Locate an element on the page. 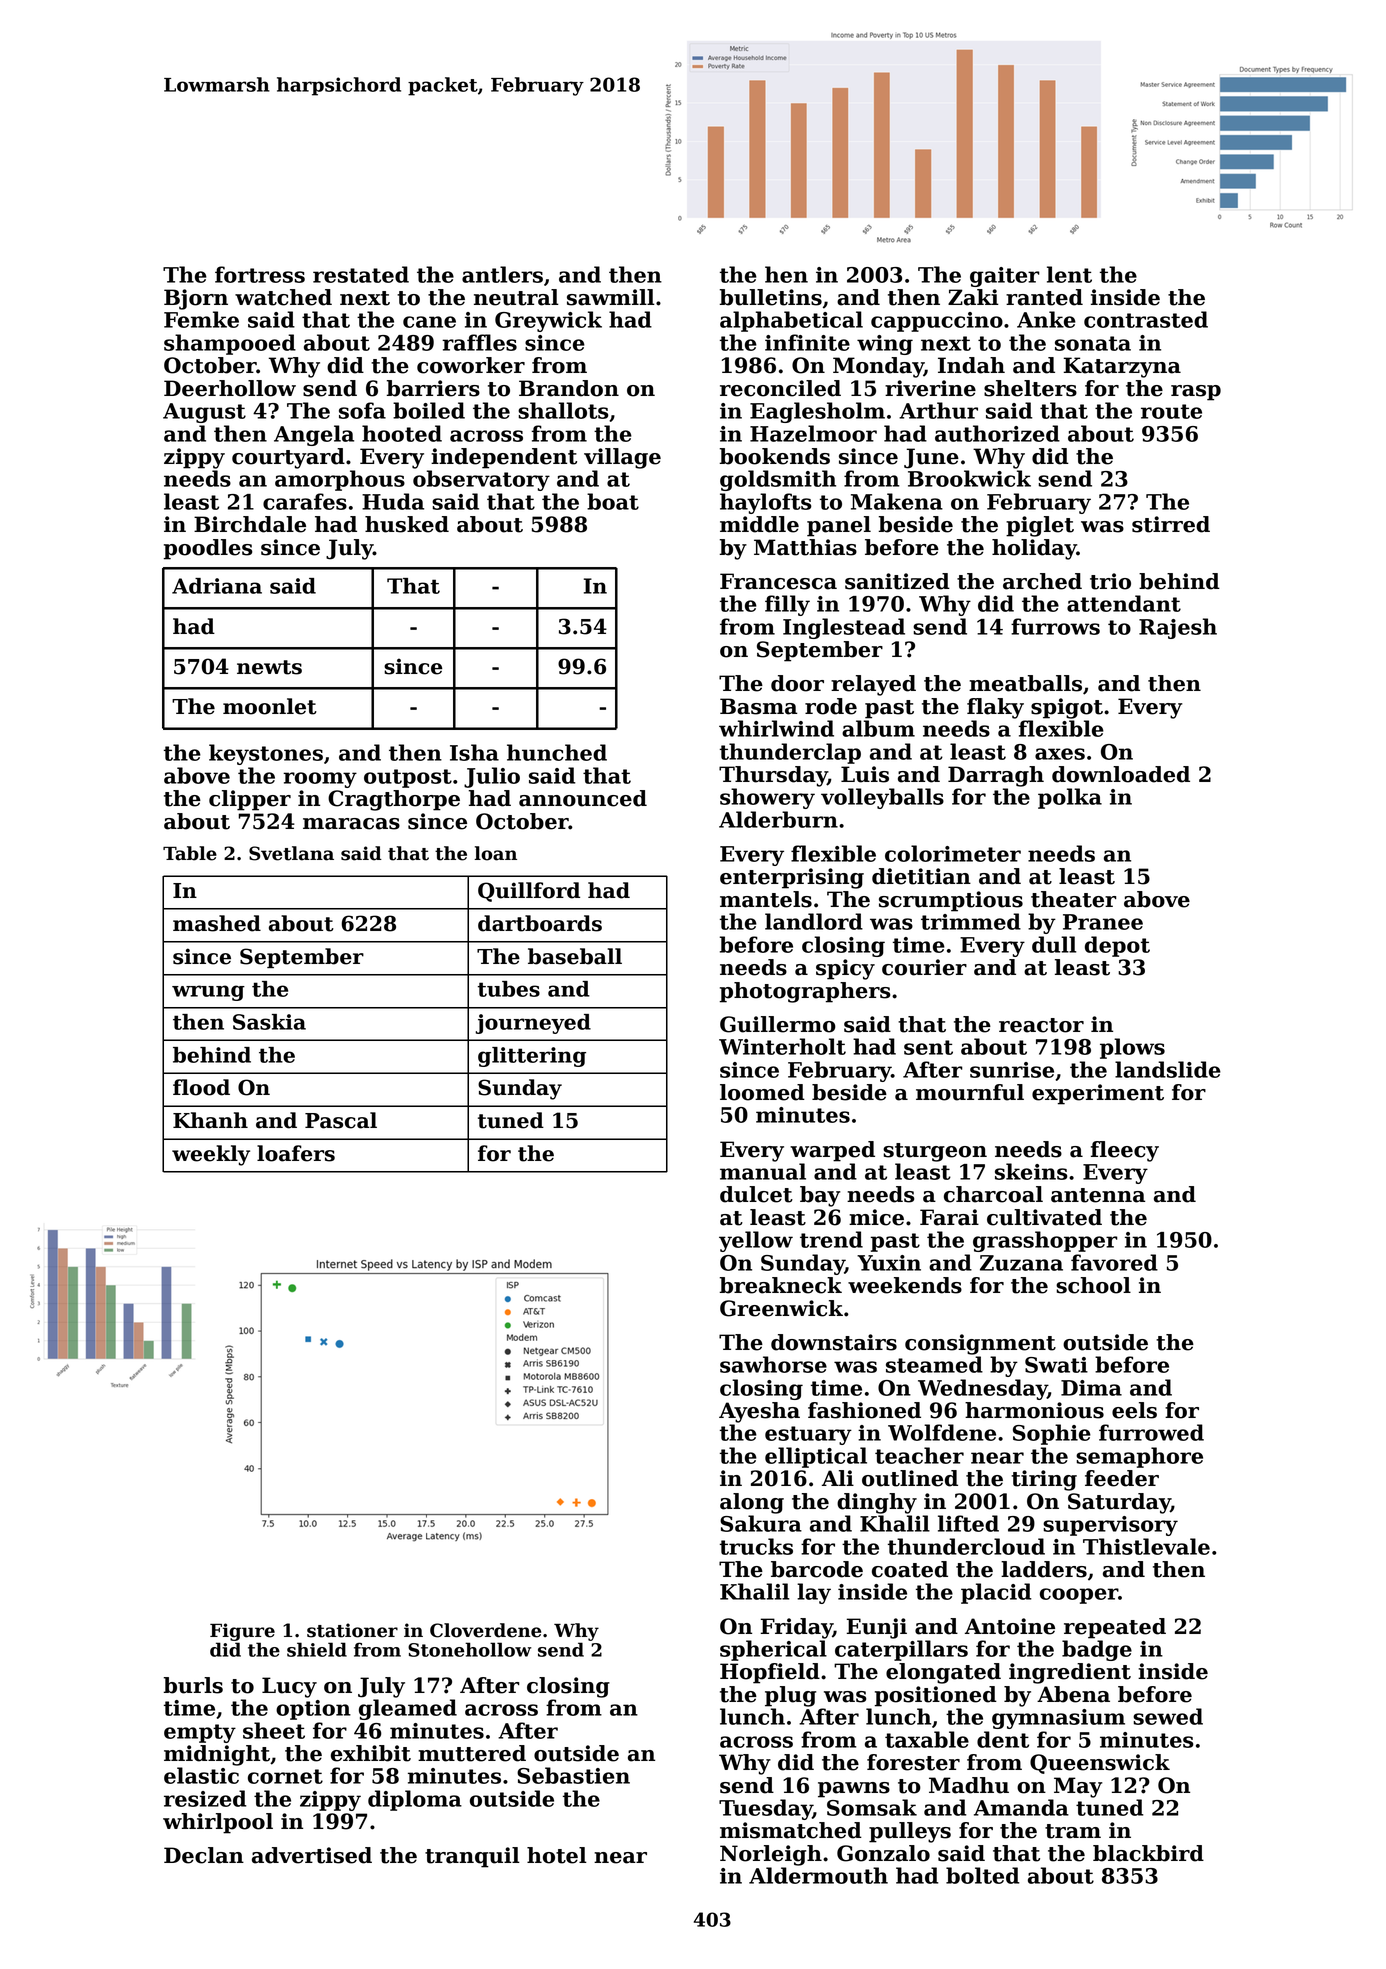 The width and height of the document is (1386, 1969). bulletins is located at coordinates (771, 297).
